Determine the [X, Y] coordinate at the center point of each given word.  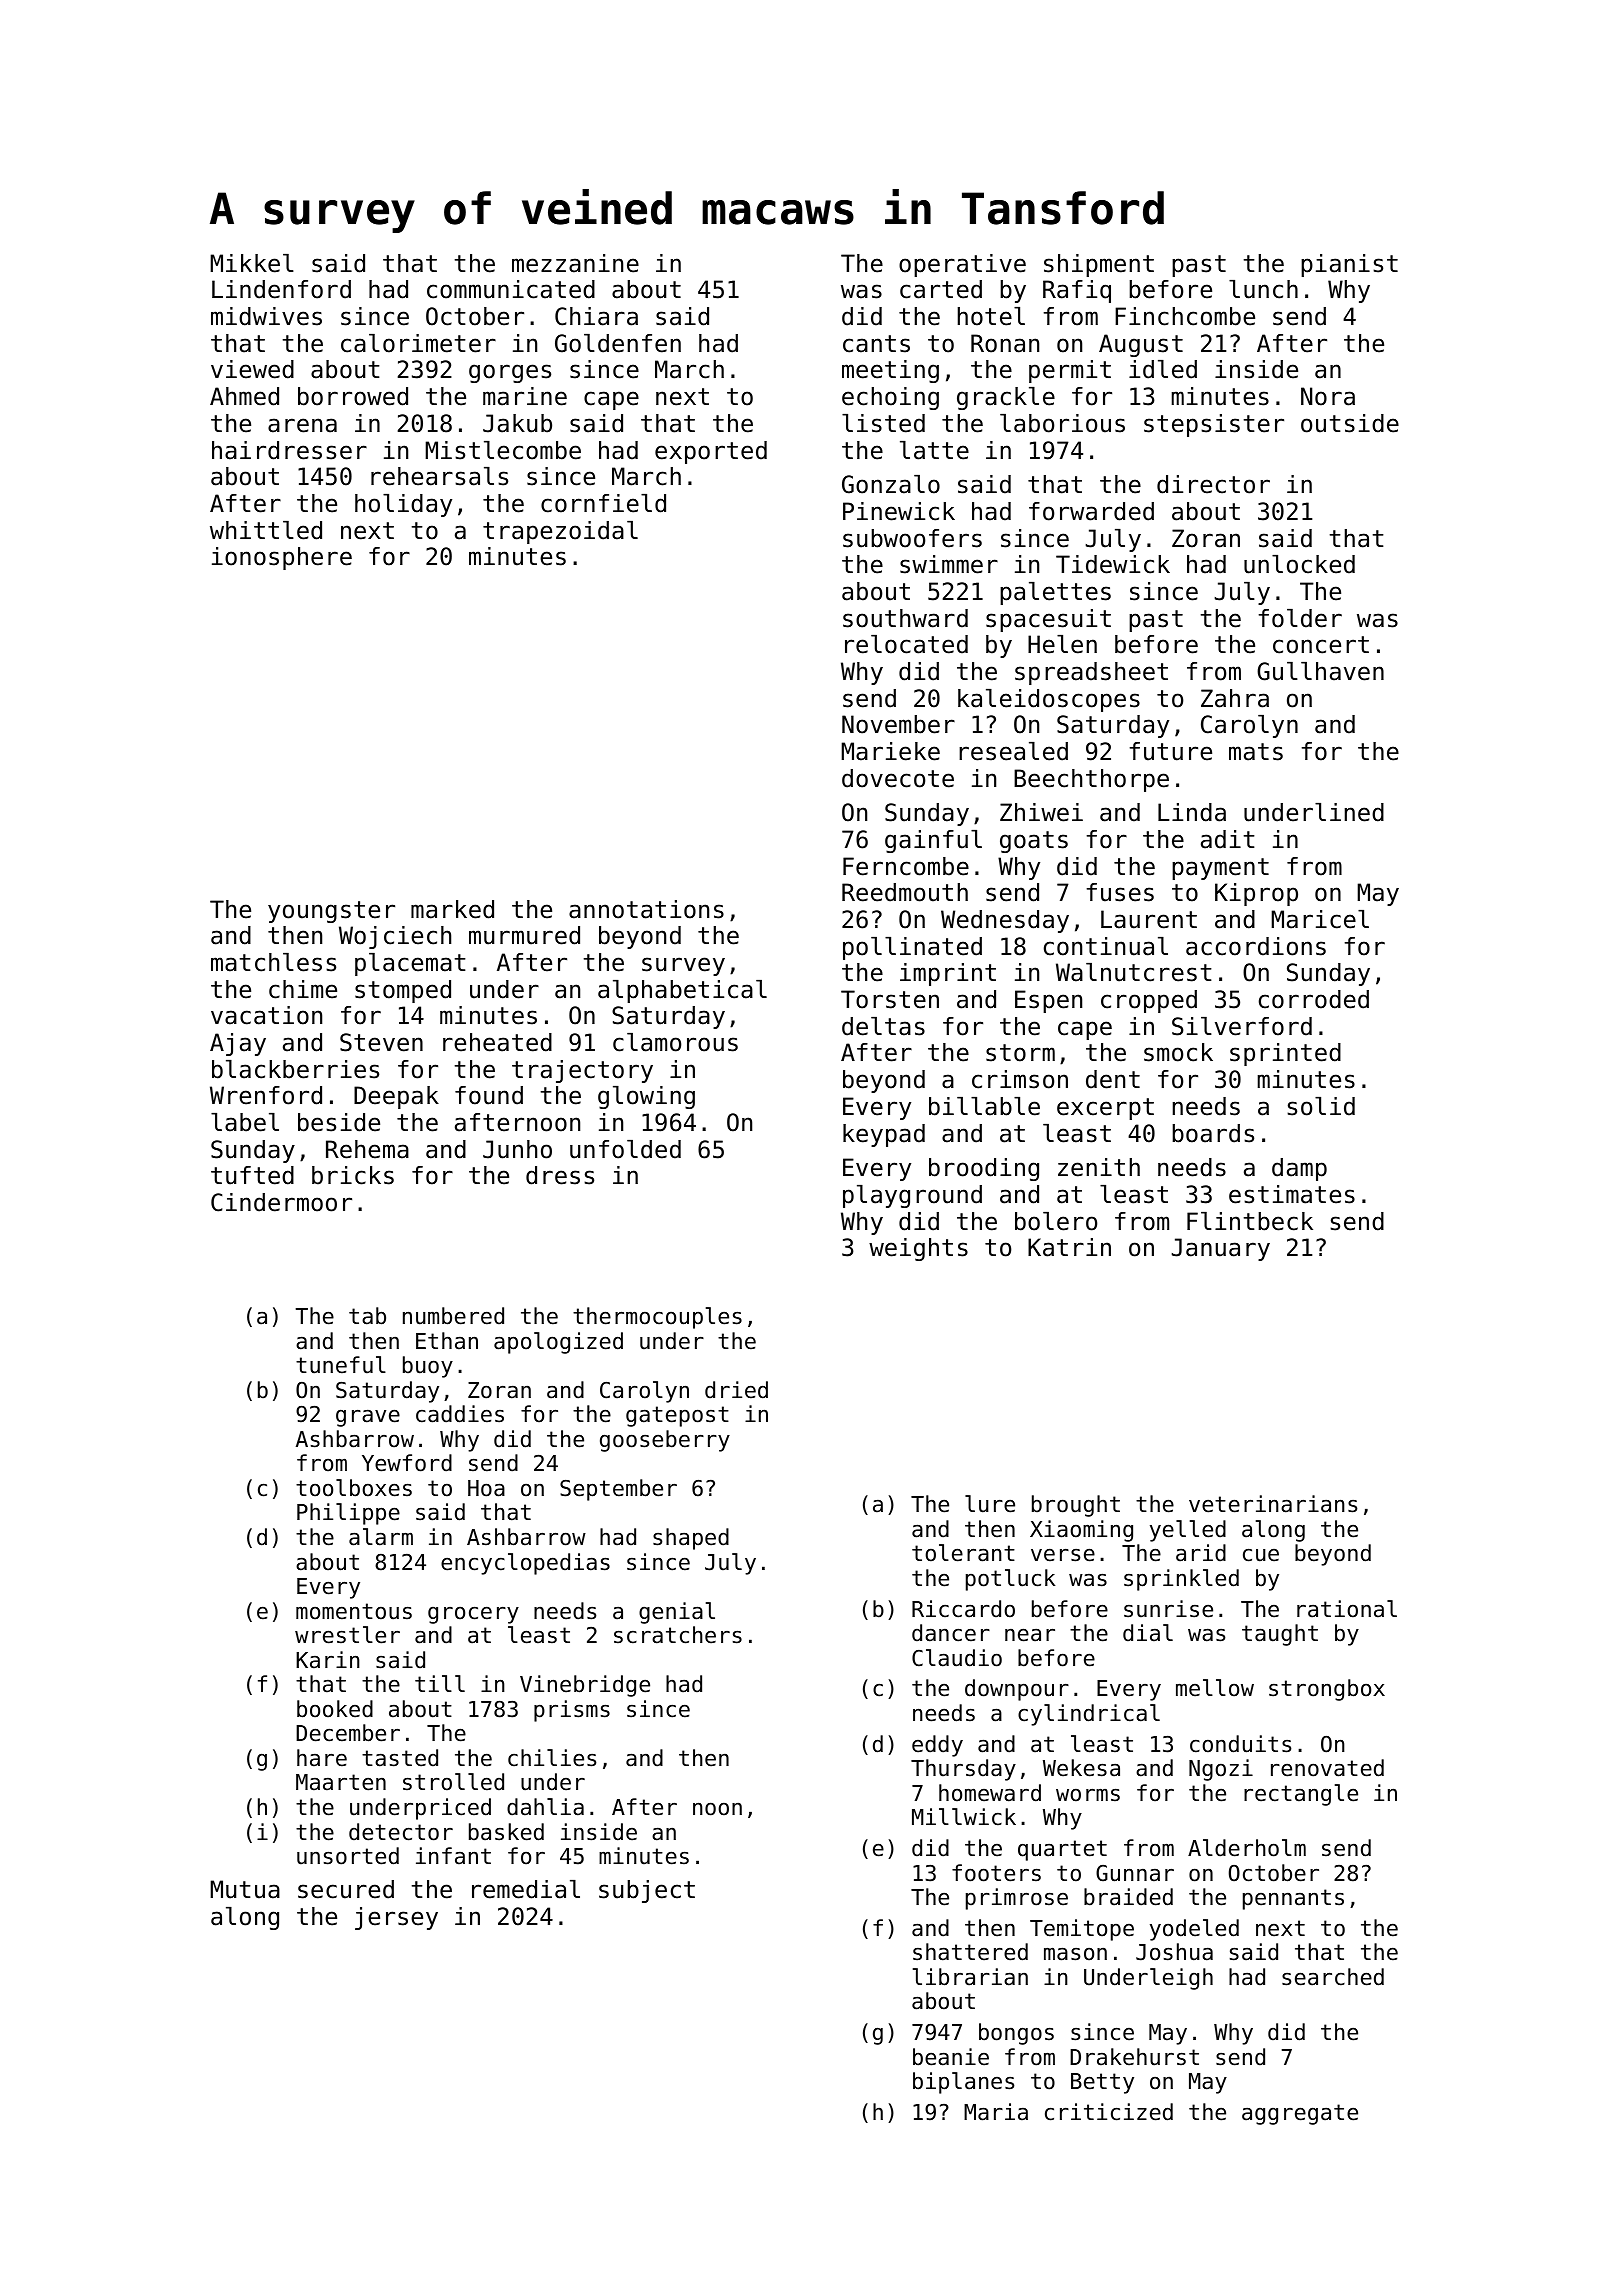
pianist [1349, 265]
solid [1321, 1106]
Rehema [367, 1149]
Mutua [245, 1889]
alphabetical [682, 991]
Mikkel [252, 263]
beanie [951, 2057]
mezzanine [575, 263]
